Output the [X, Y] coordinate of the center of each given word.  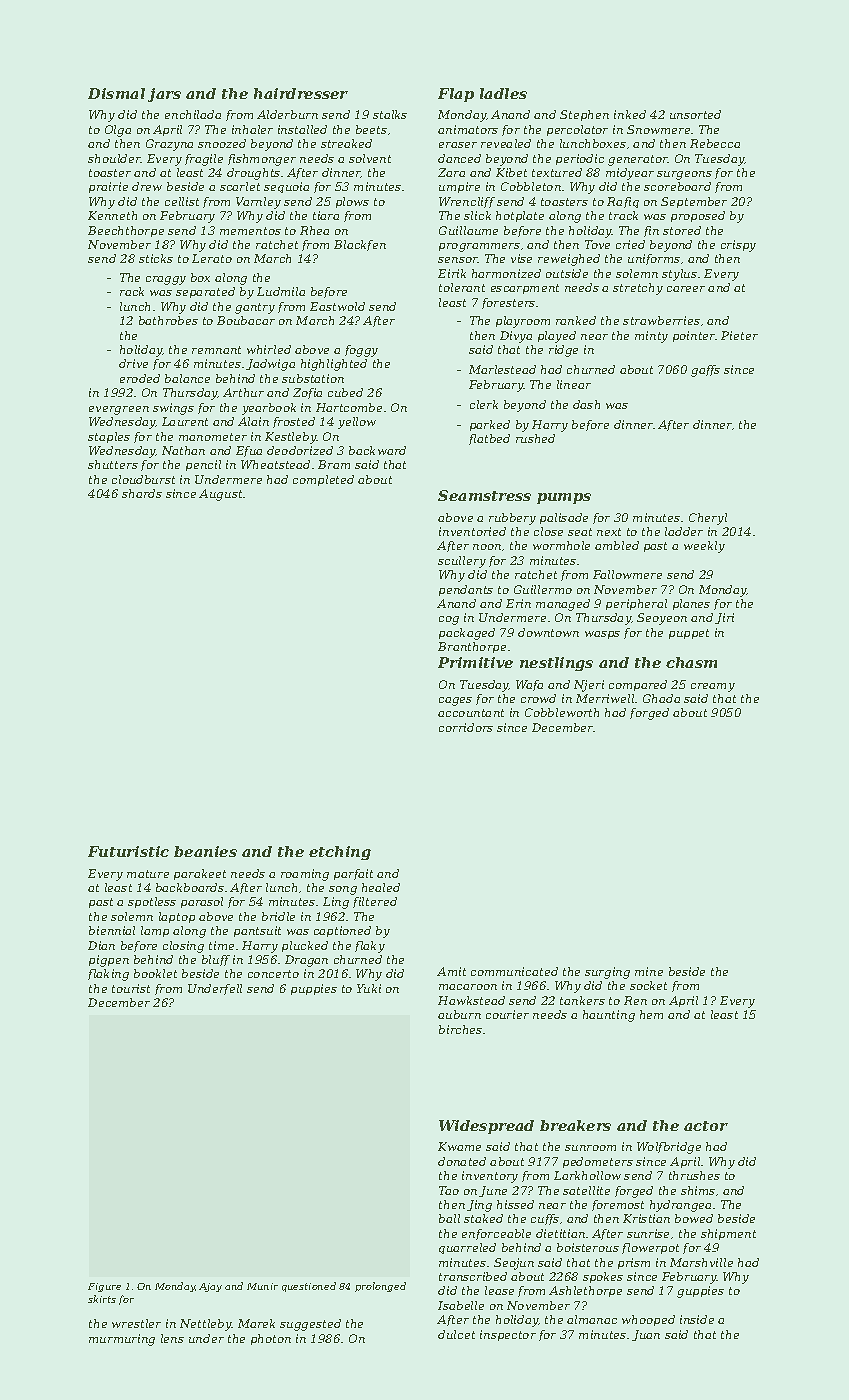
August [220, 495]
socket [648, 985]
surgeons [684, 175]
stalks [390, 114]
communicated [514, 971]
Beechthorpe [126, 231]
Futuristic [128, 851]
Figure [104, 1287]
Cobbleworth [562, 712]
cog [449, 620]
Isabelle [461, 1305]
